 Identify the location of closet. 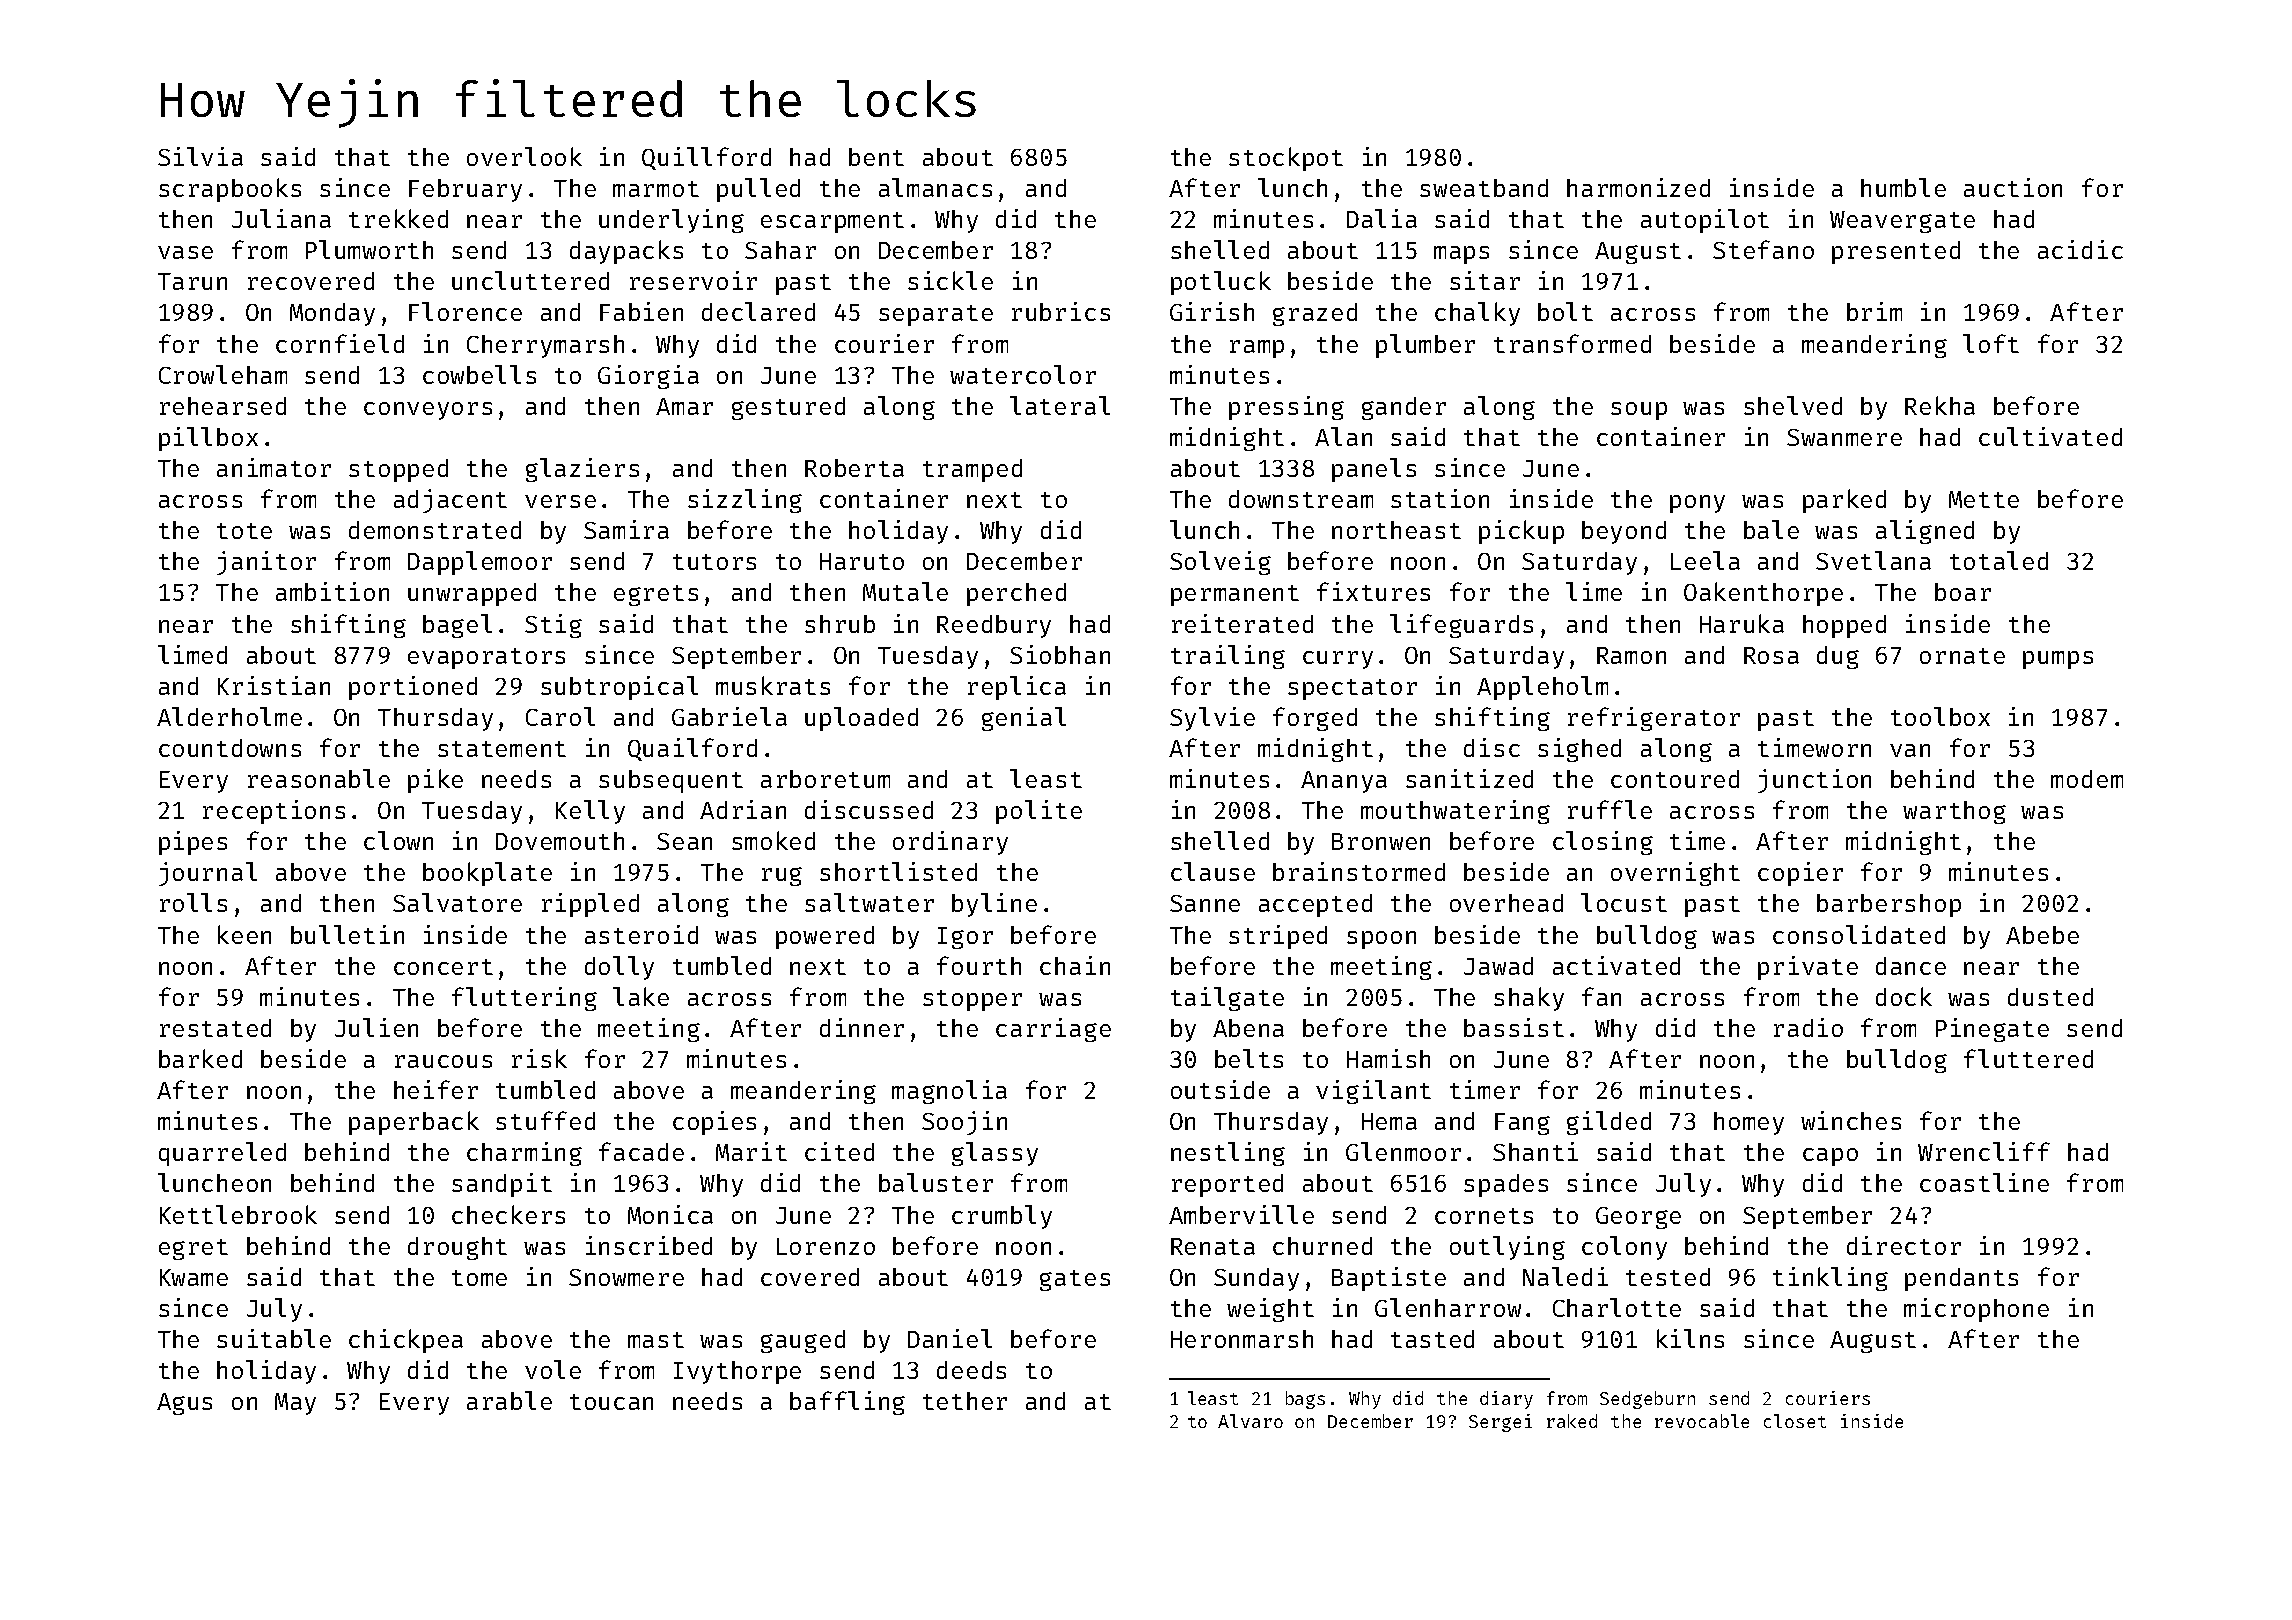
(1795, 1421).
